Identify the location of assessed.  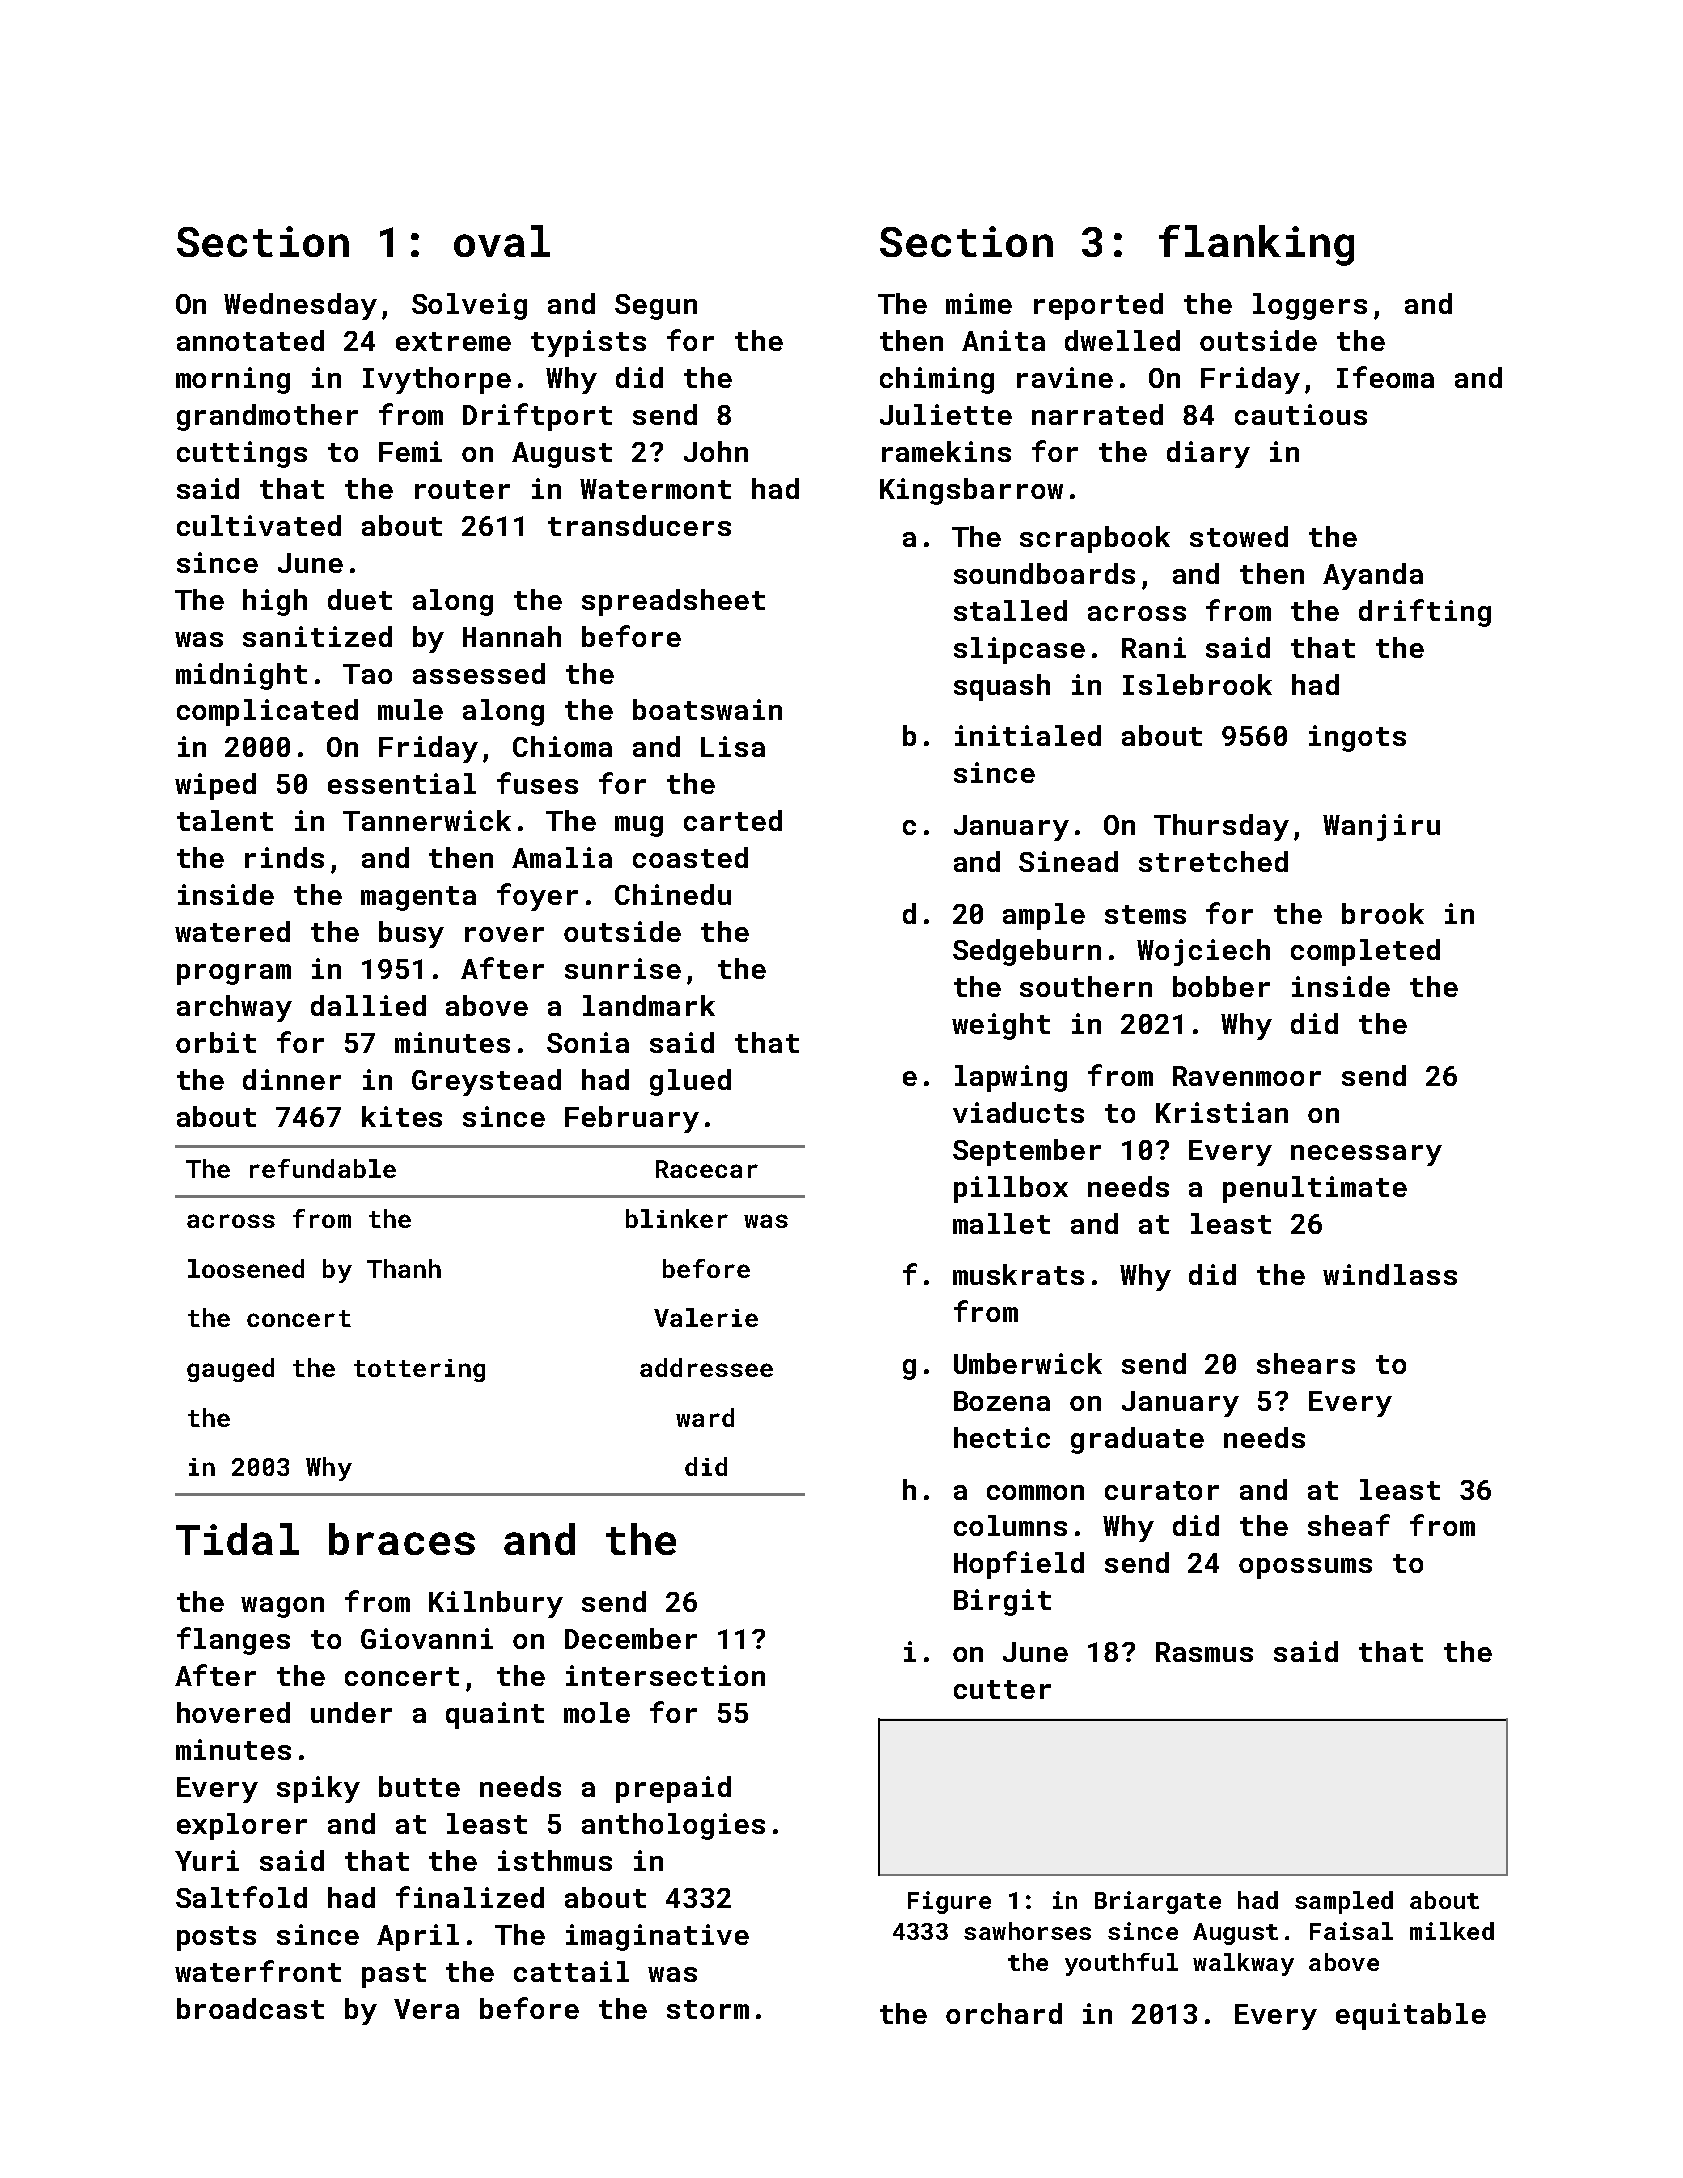
(479, 673).
